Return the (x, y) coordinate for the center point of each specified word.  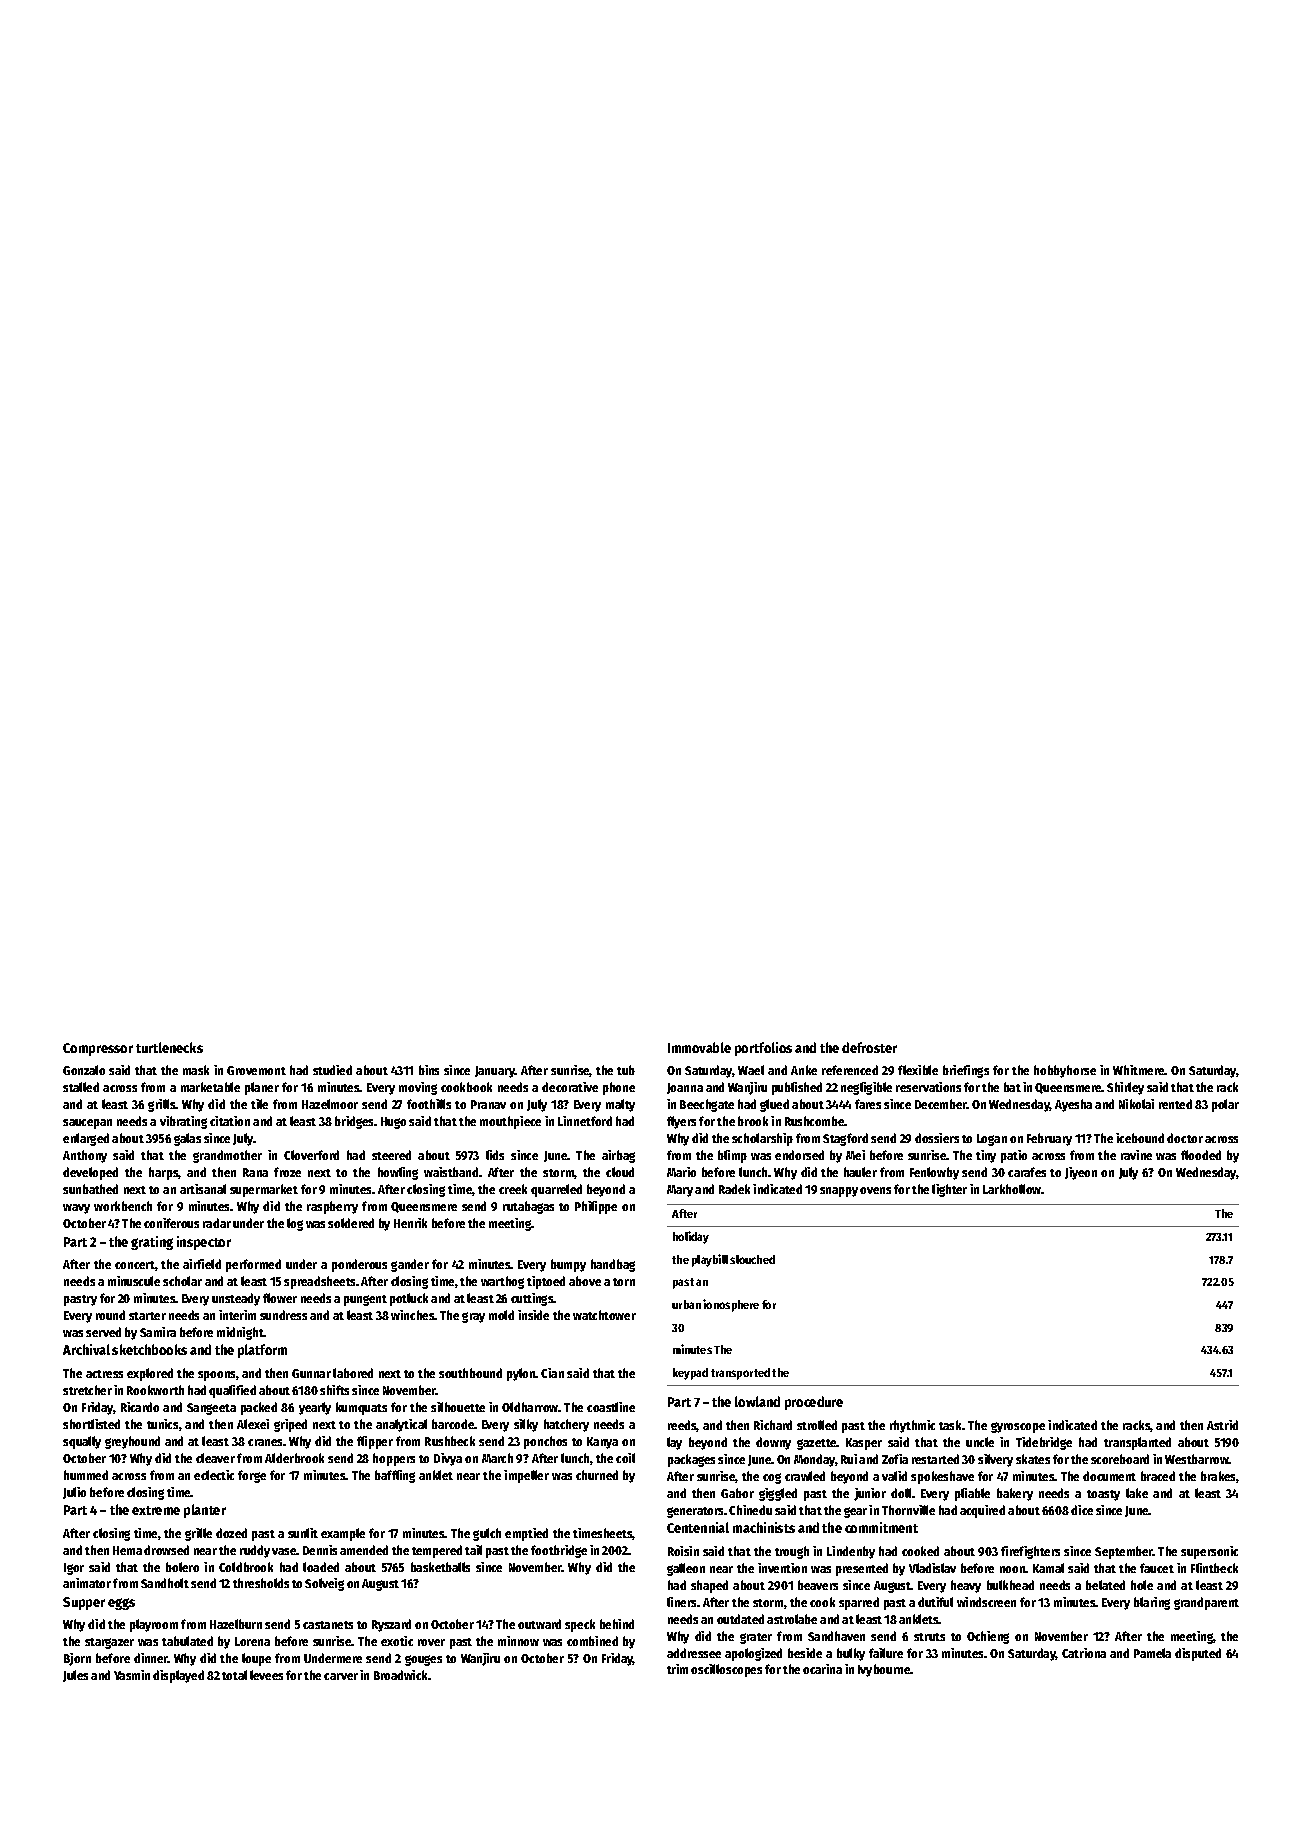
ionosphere (731, 1305)
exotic (397, 1641)
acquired (982, 1511)
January (495, 1072)
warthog (502, 1282)
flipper (375, 1442)
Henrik (410, 1223)
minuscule (134, 1281)
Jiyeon (1081, 1173)
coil (625, 1458)
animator (87, 1583)
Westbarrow (1197, 1459)
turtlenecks (169, 1047)
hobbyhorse (1065, 1071)
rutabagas (528, 1207)
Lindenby (851, 1552)
